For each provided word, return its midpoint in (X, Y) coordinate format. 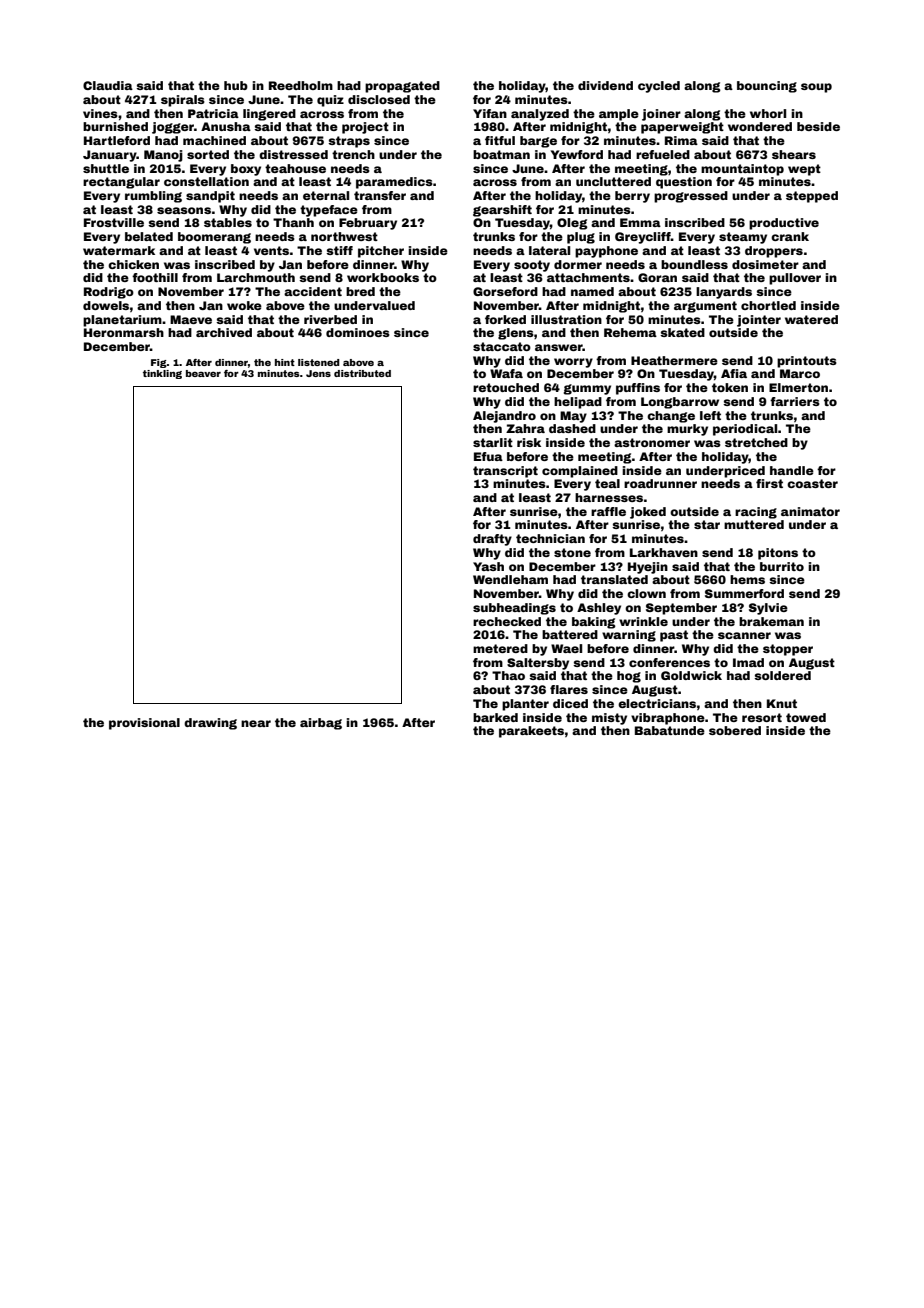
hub (236, 85)
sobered (735, 730)
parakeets (531, 732)
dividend (605, 85)
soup (816, 88)
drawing (210, 724)
